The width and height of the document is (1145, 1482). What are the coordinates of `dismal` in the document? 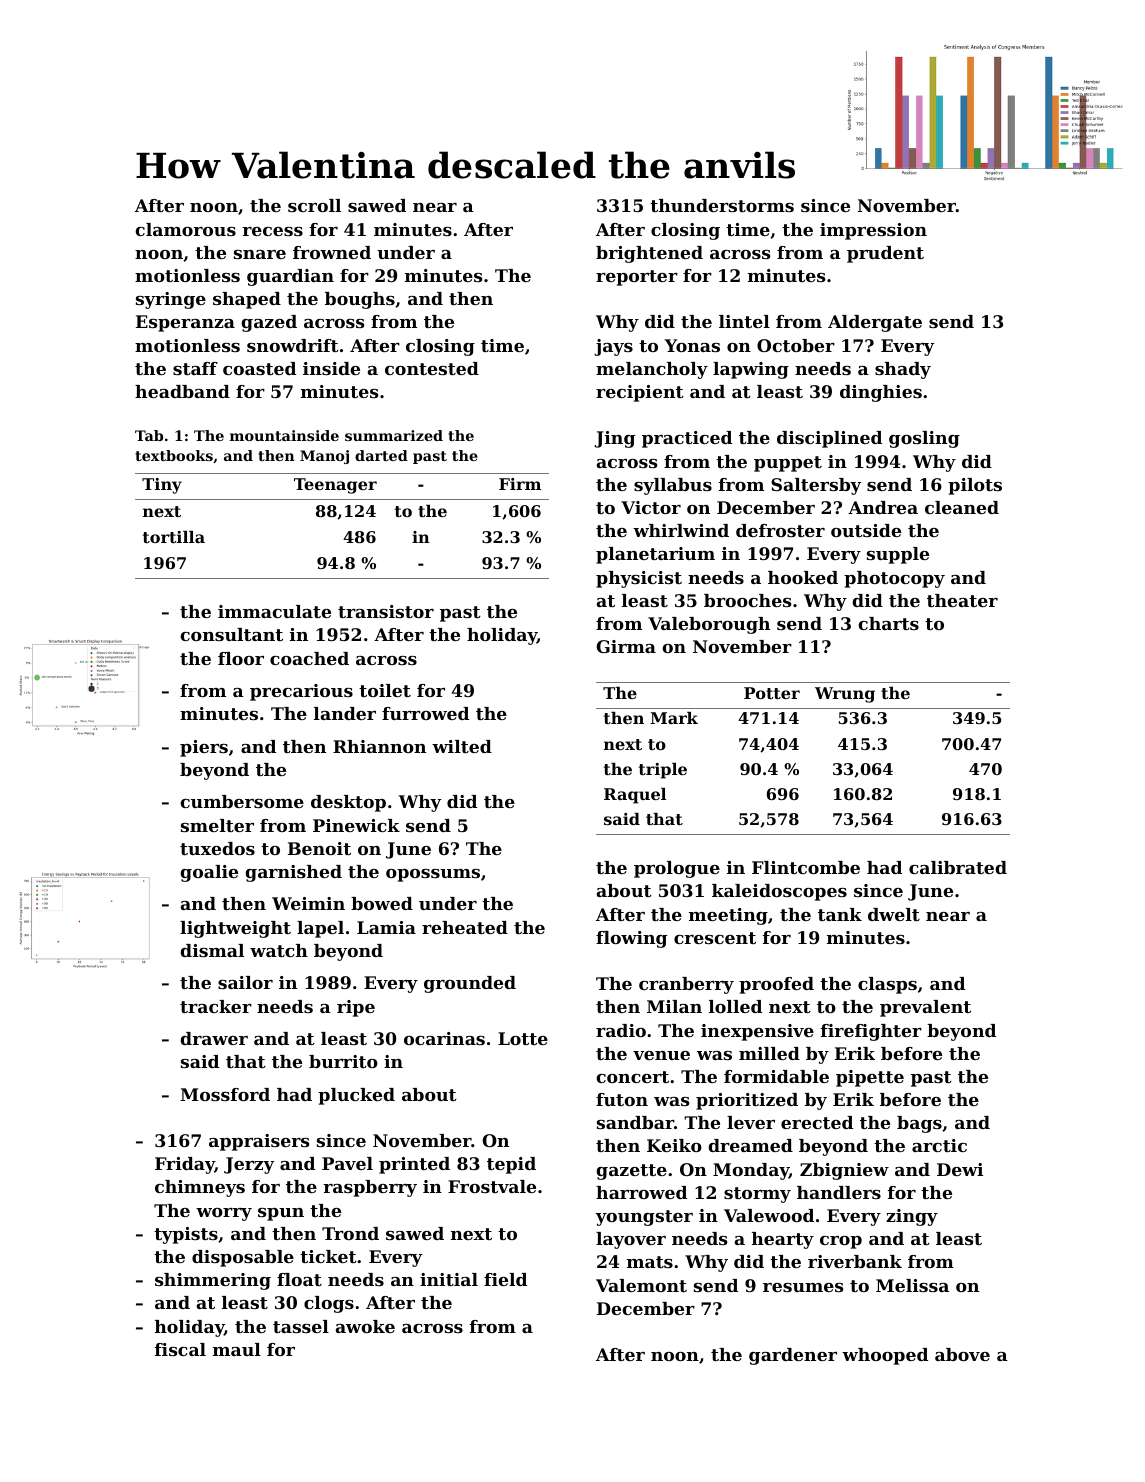 It's located at (212, 950).
